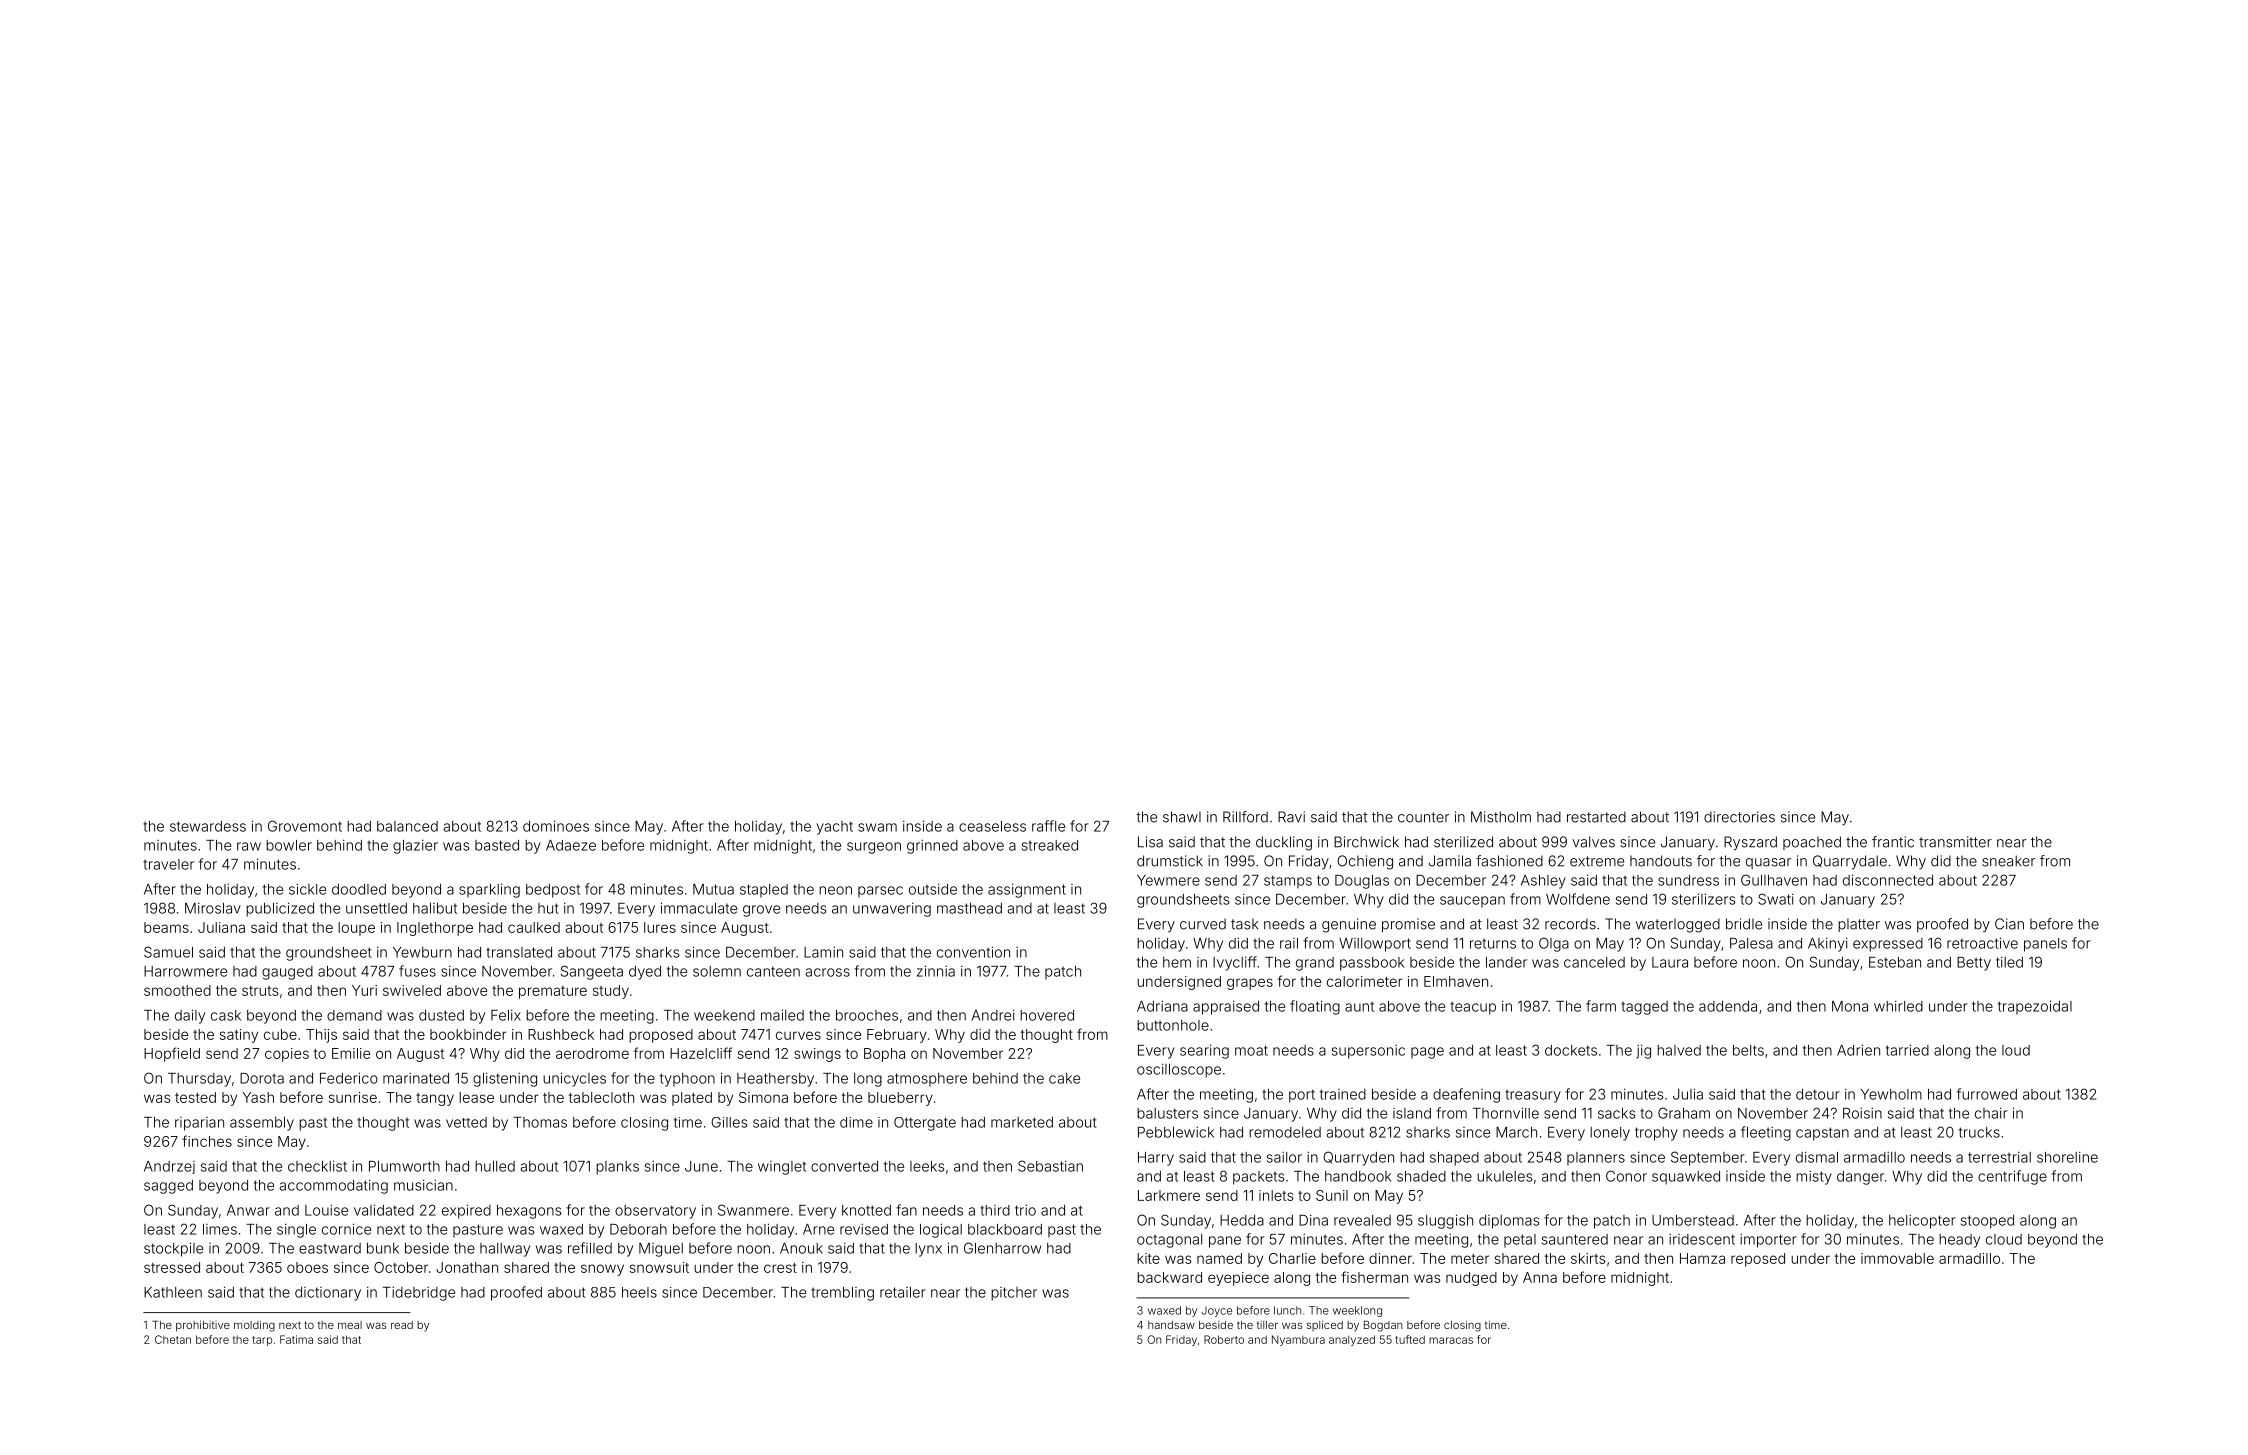  Describe the element at coordinates (1728, 1006) in the screenshot. I see `addenda` at that location.
